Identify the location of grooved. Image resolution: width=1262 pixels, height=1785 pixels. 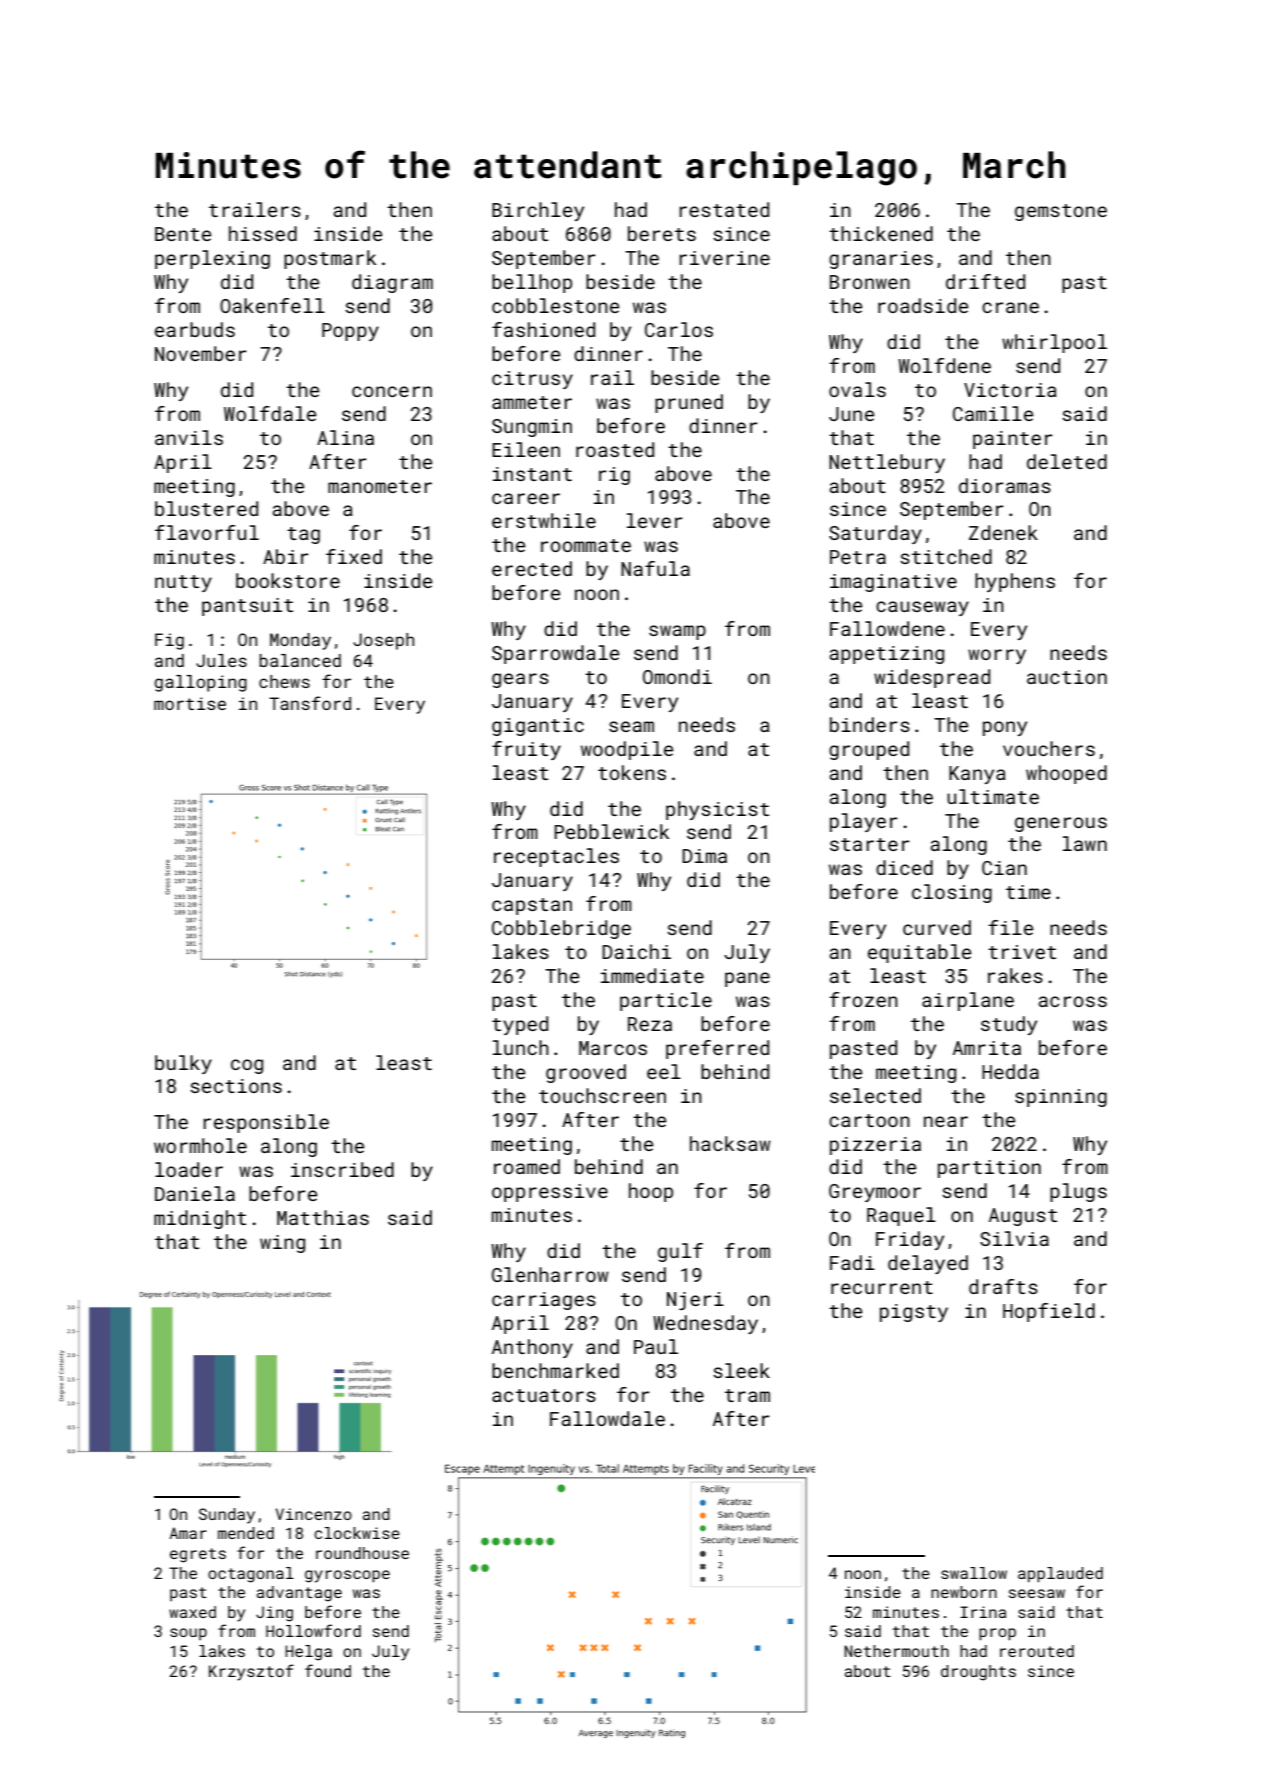
(586, 1073).
